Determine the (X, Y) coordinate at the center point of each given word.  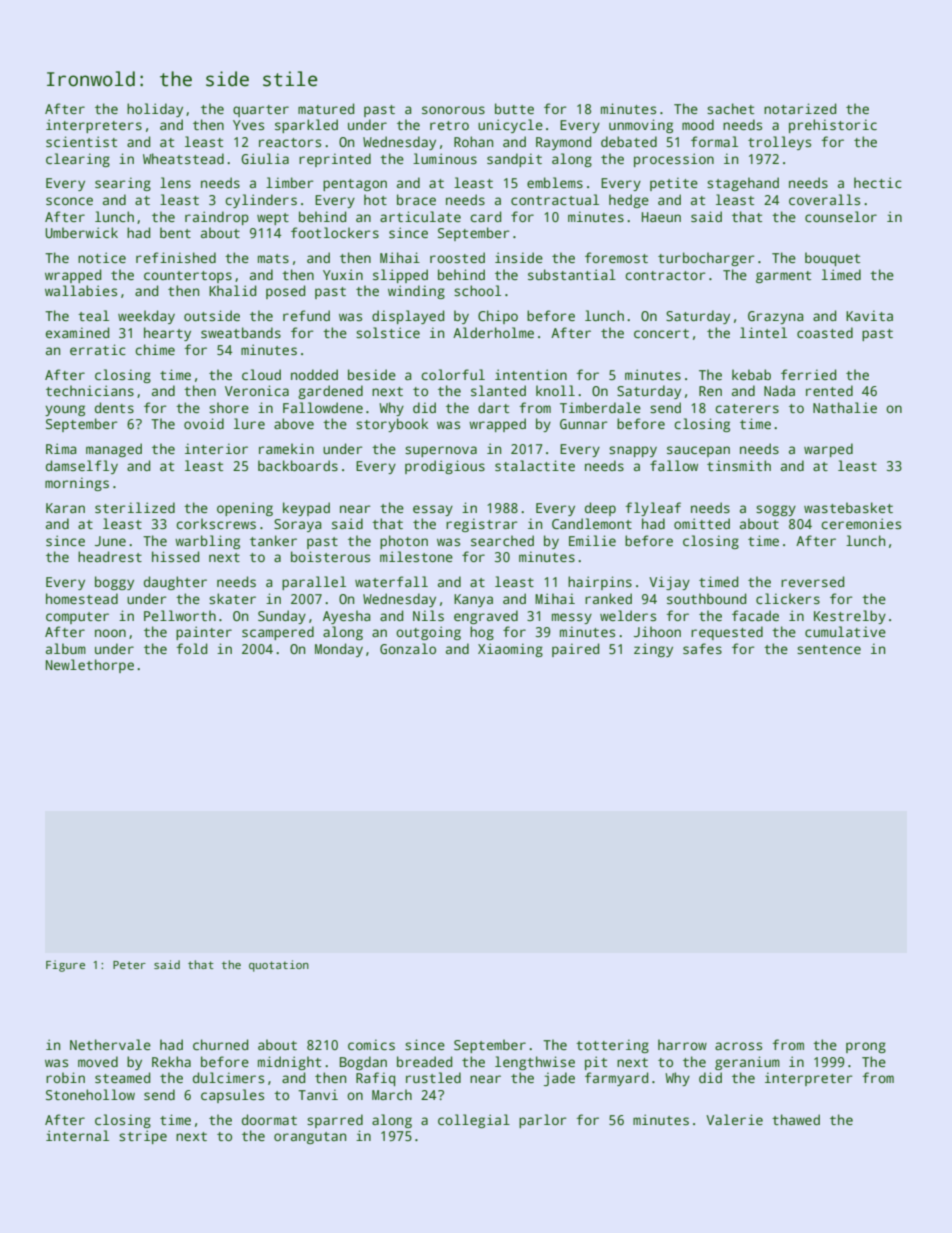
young (65, 410)
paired (575, 650)
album (66, 648)
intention (531, 374)
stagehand (743, 184)
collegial (474, 1121)
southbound (706, 598)
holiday (155, 110)
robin (65, 1077)
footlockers (335, 232)
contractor (665, 275)
